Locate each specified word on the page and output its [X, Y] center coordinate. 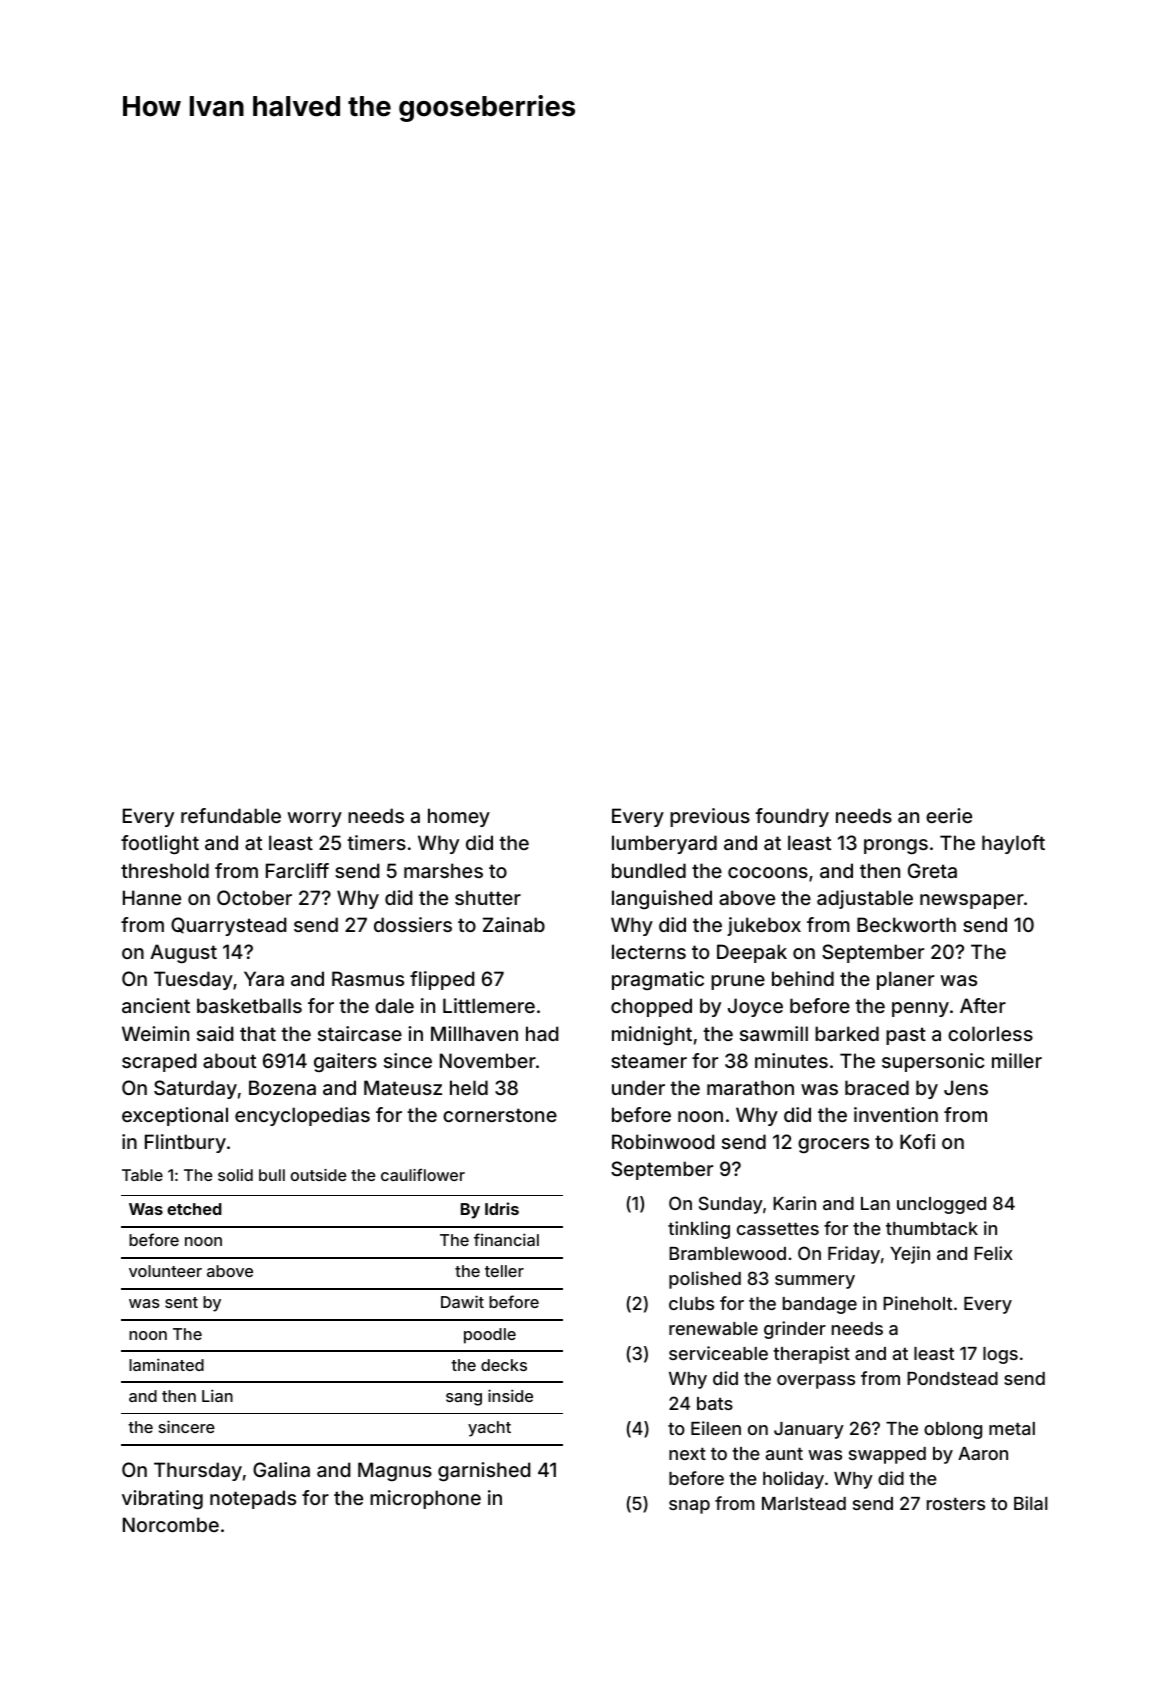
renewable [713, 1328]
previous [710, 817]
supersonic [933, 1062]
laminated [166, 1364]
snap [689, 1507]
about [229, 1060]
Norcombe [171, 1524]
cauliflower [423, 1175]
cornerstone [500, 1115]
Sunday [731, 1205]
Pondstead [952, 1378]
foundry [792, 817]
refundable [231, 815]
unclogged [941, 1205]
